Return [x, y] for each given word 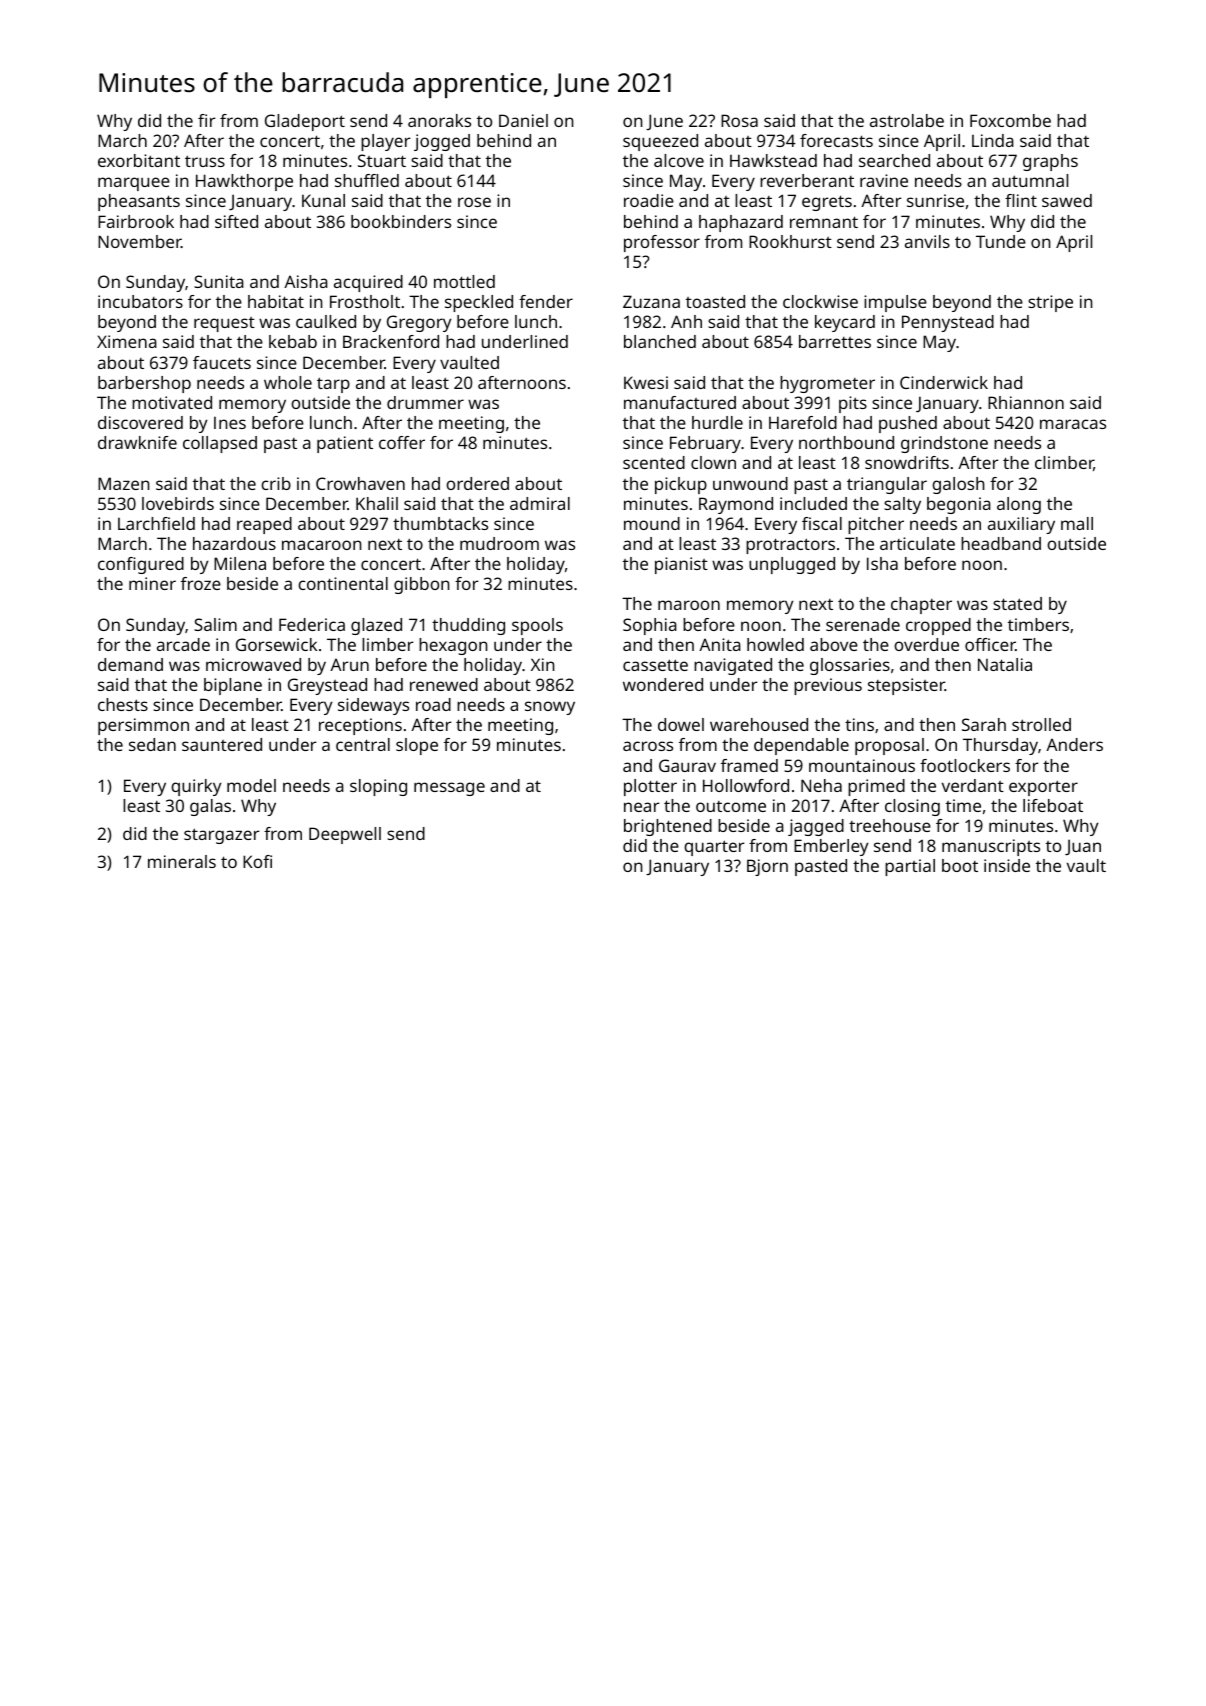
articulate [917, 543]
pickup [681, 485]
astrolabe [907, 120]
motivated [172, 402]
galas [210, 807]
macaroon [322, 545]
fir [206, 120]
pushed [908, 424]
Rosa [739, 120]
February [705, 444]
